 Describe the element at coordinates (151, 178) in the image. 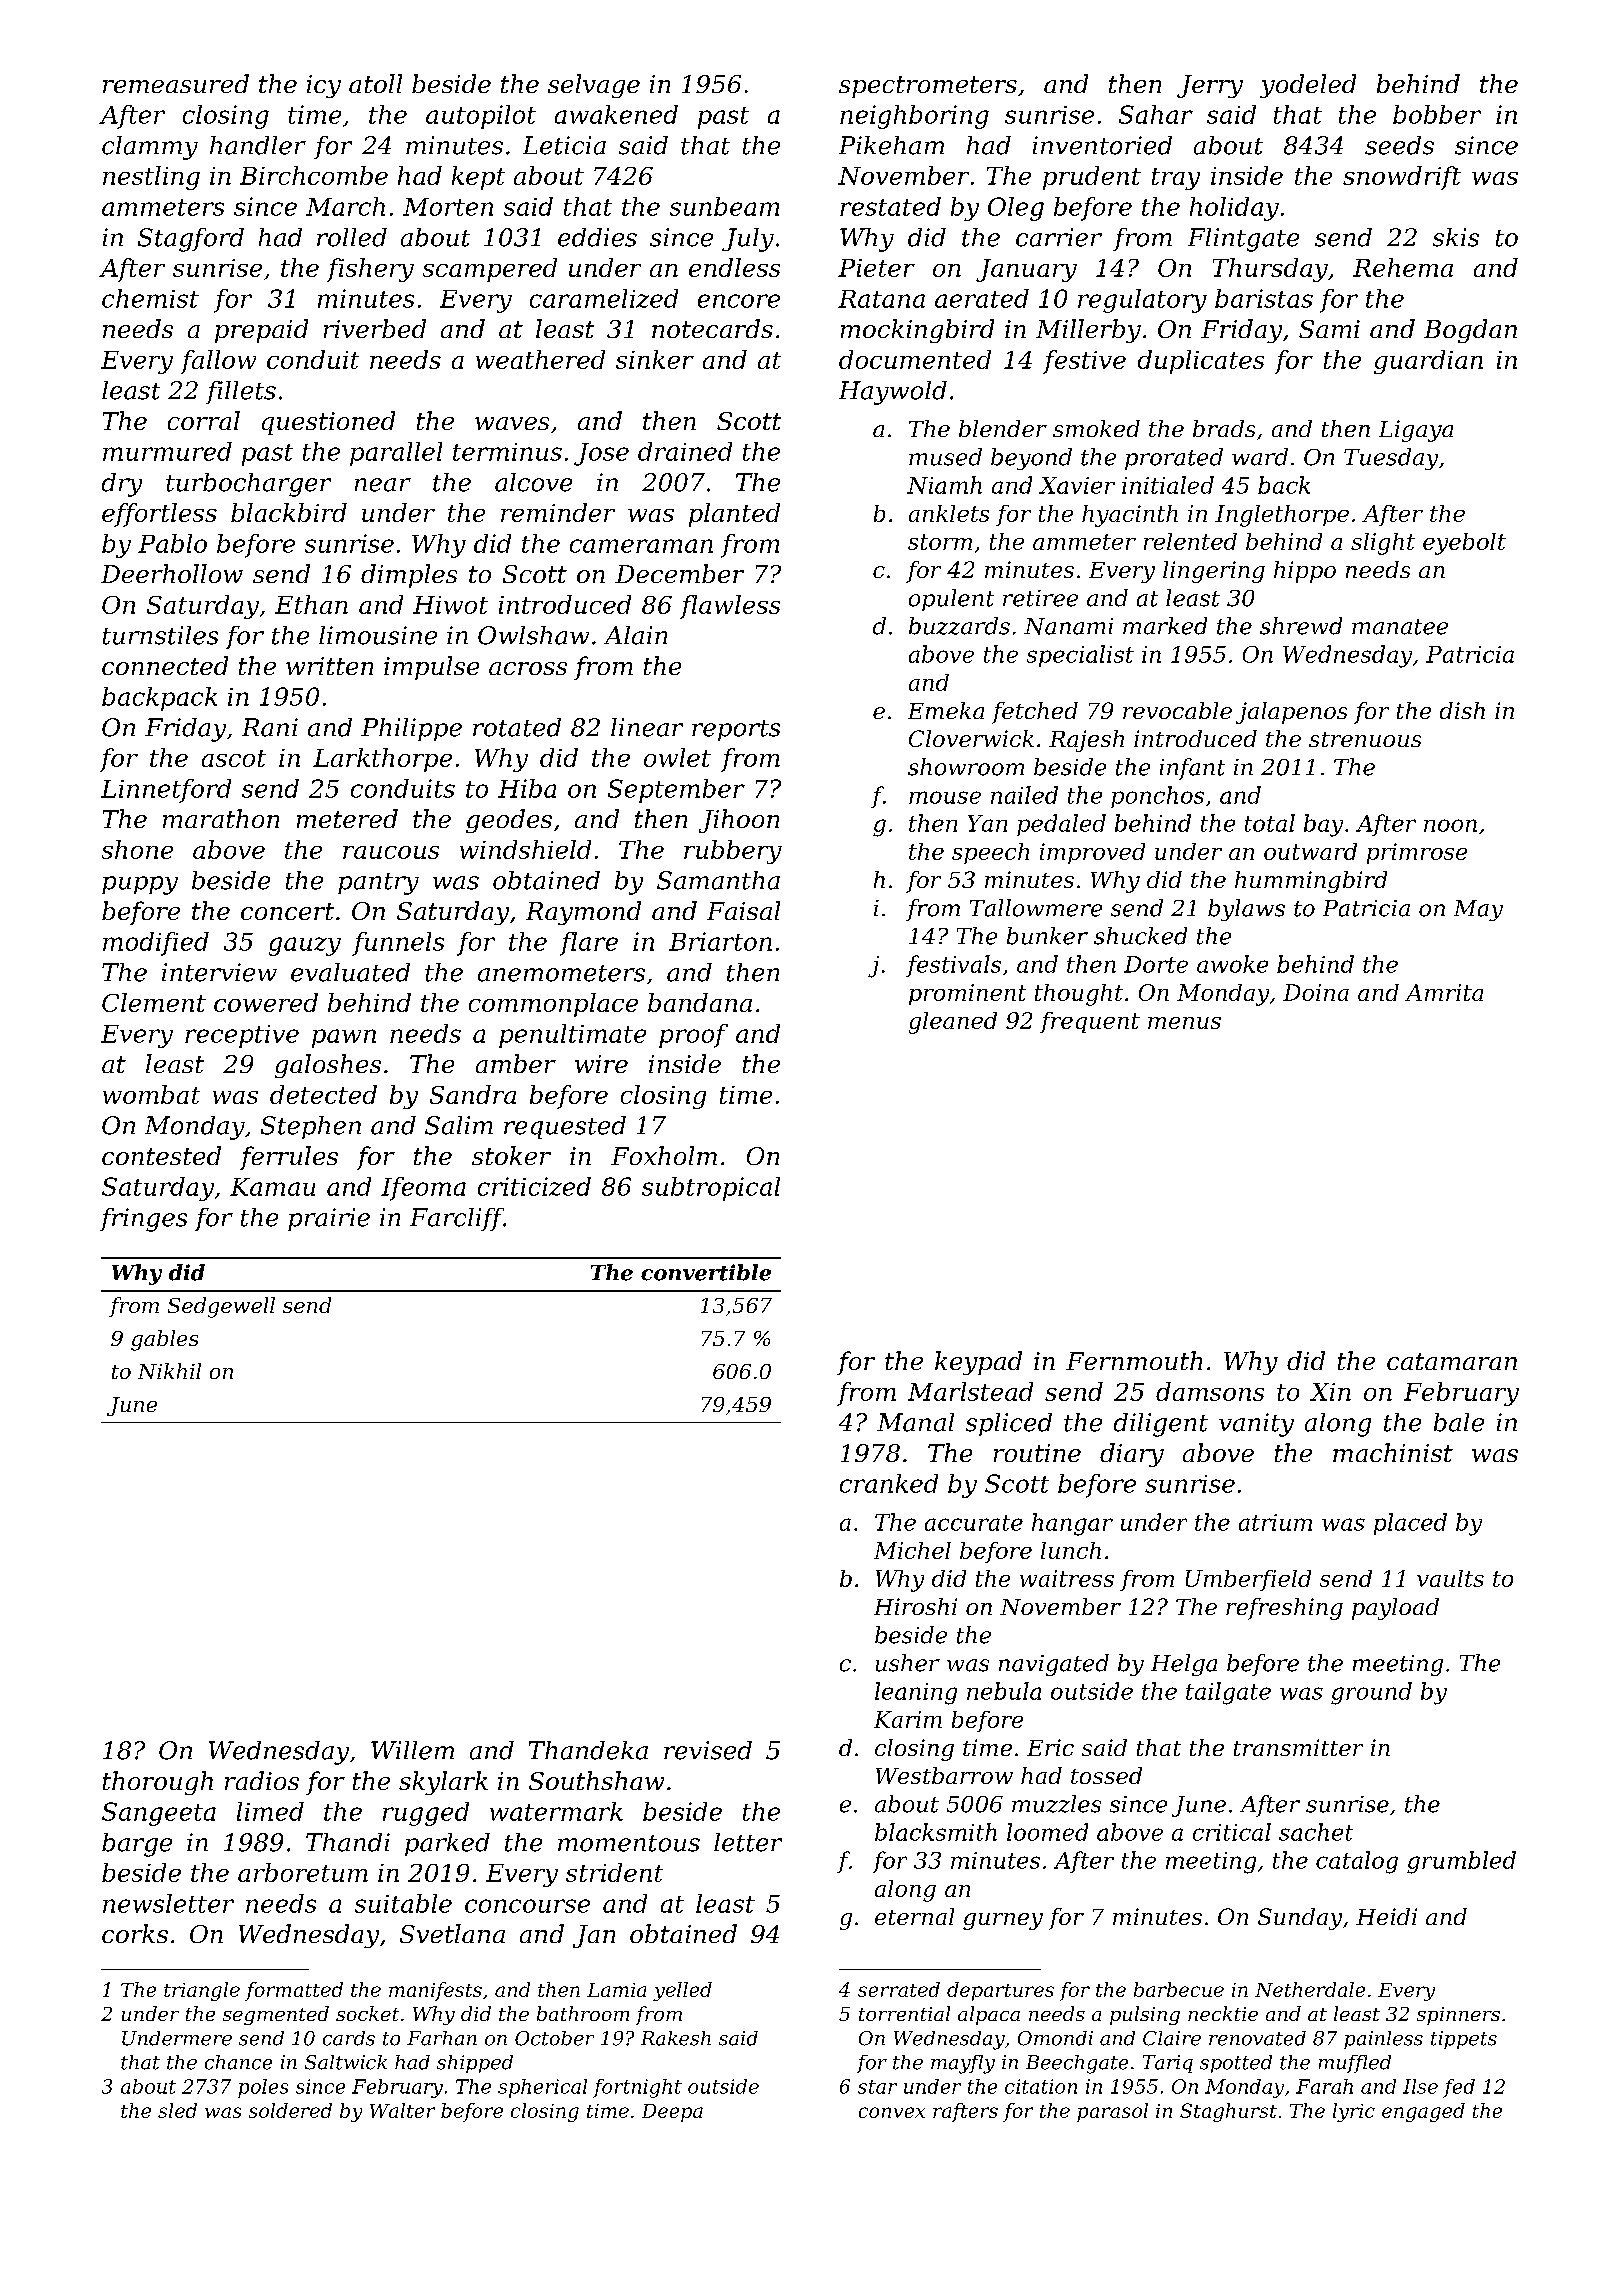

I see `nestling` at that location.
